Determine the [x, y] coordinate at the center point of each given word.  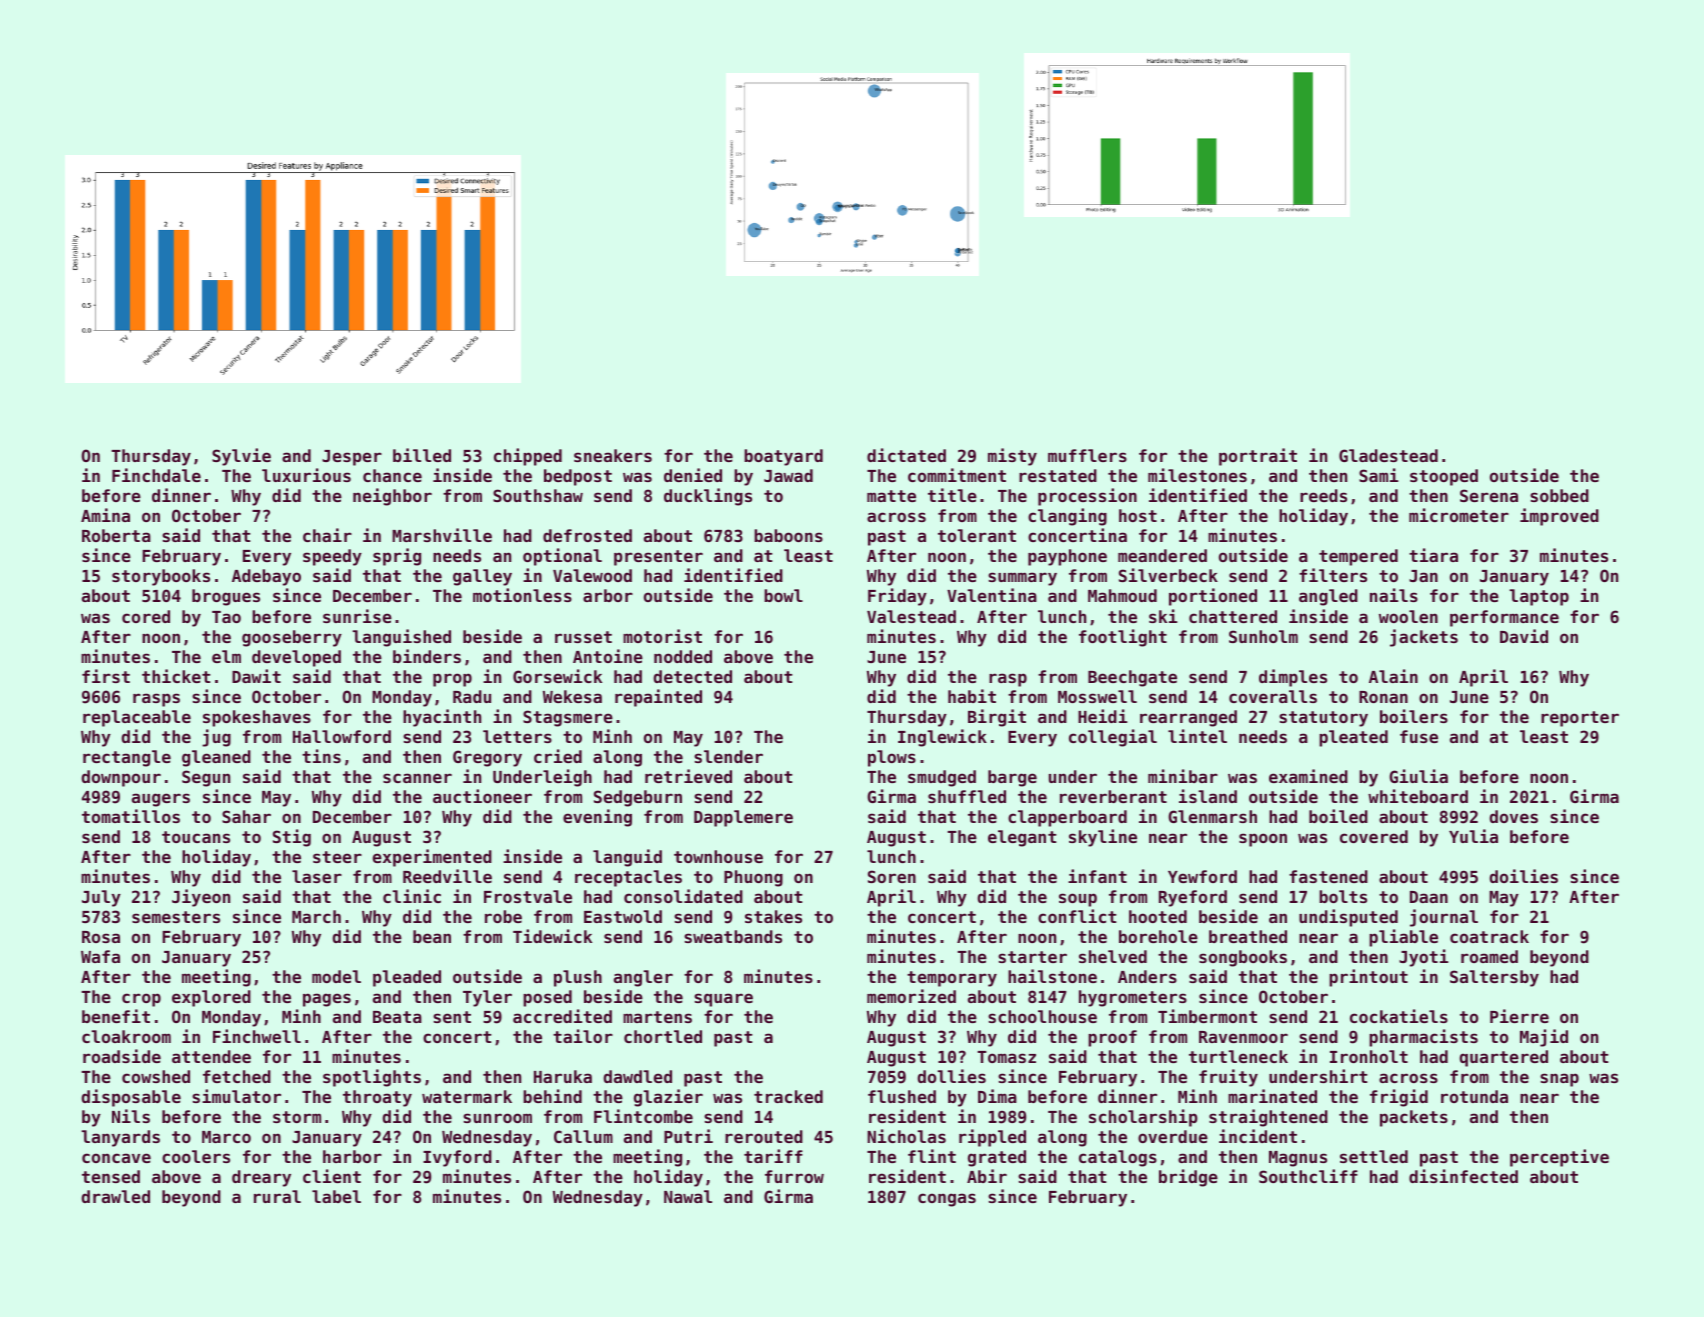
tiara [1433, 555]
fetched [237, 1076]
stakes [773, 916]
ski [1163, 616]
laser [317, 876]
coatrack [1489, 936]
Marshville [442, 535]
